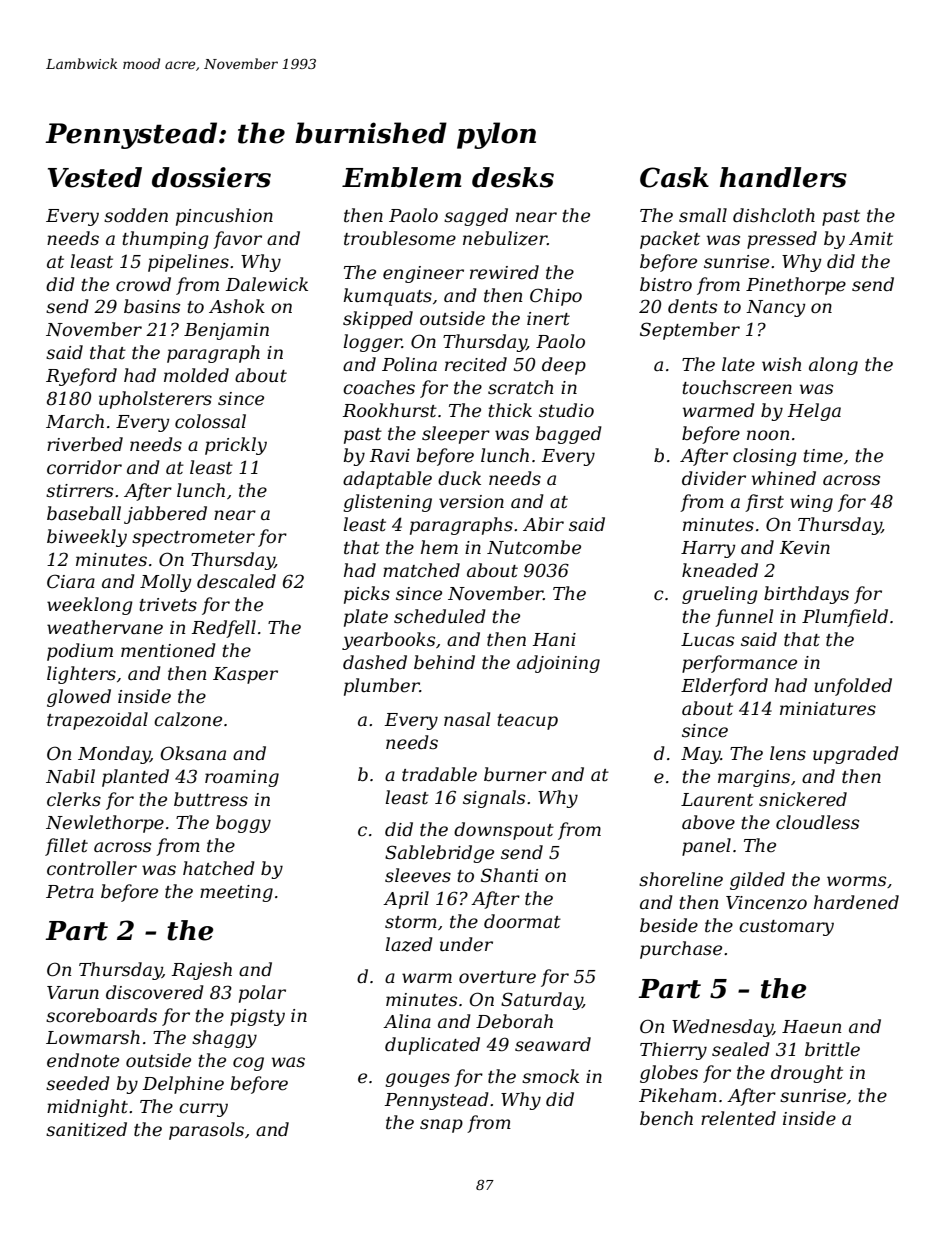 This screenshot has width=952, height=1233. Describe the element at coordinates (775, 308) in the screenshot. I see `Nancy` at that location.
